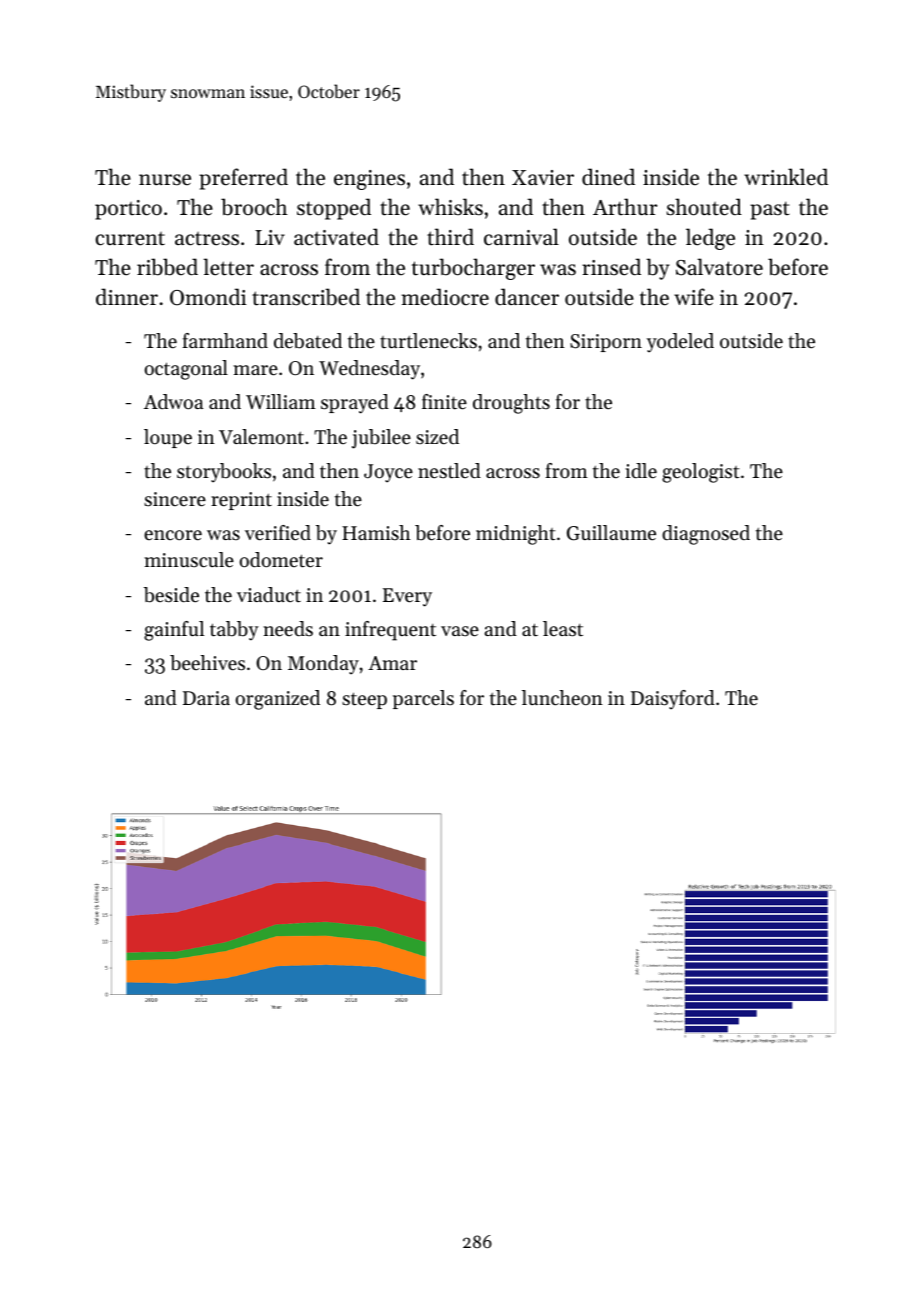 The image size is (924, 1311). What do you see at coordinates (261, 437) in the screenshot?
I see `Valemont` at bounding box center [261, 437].
